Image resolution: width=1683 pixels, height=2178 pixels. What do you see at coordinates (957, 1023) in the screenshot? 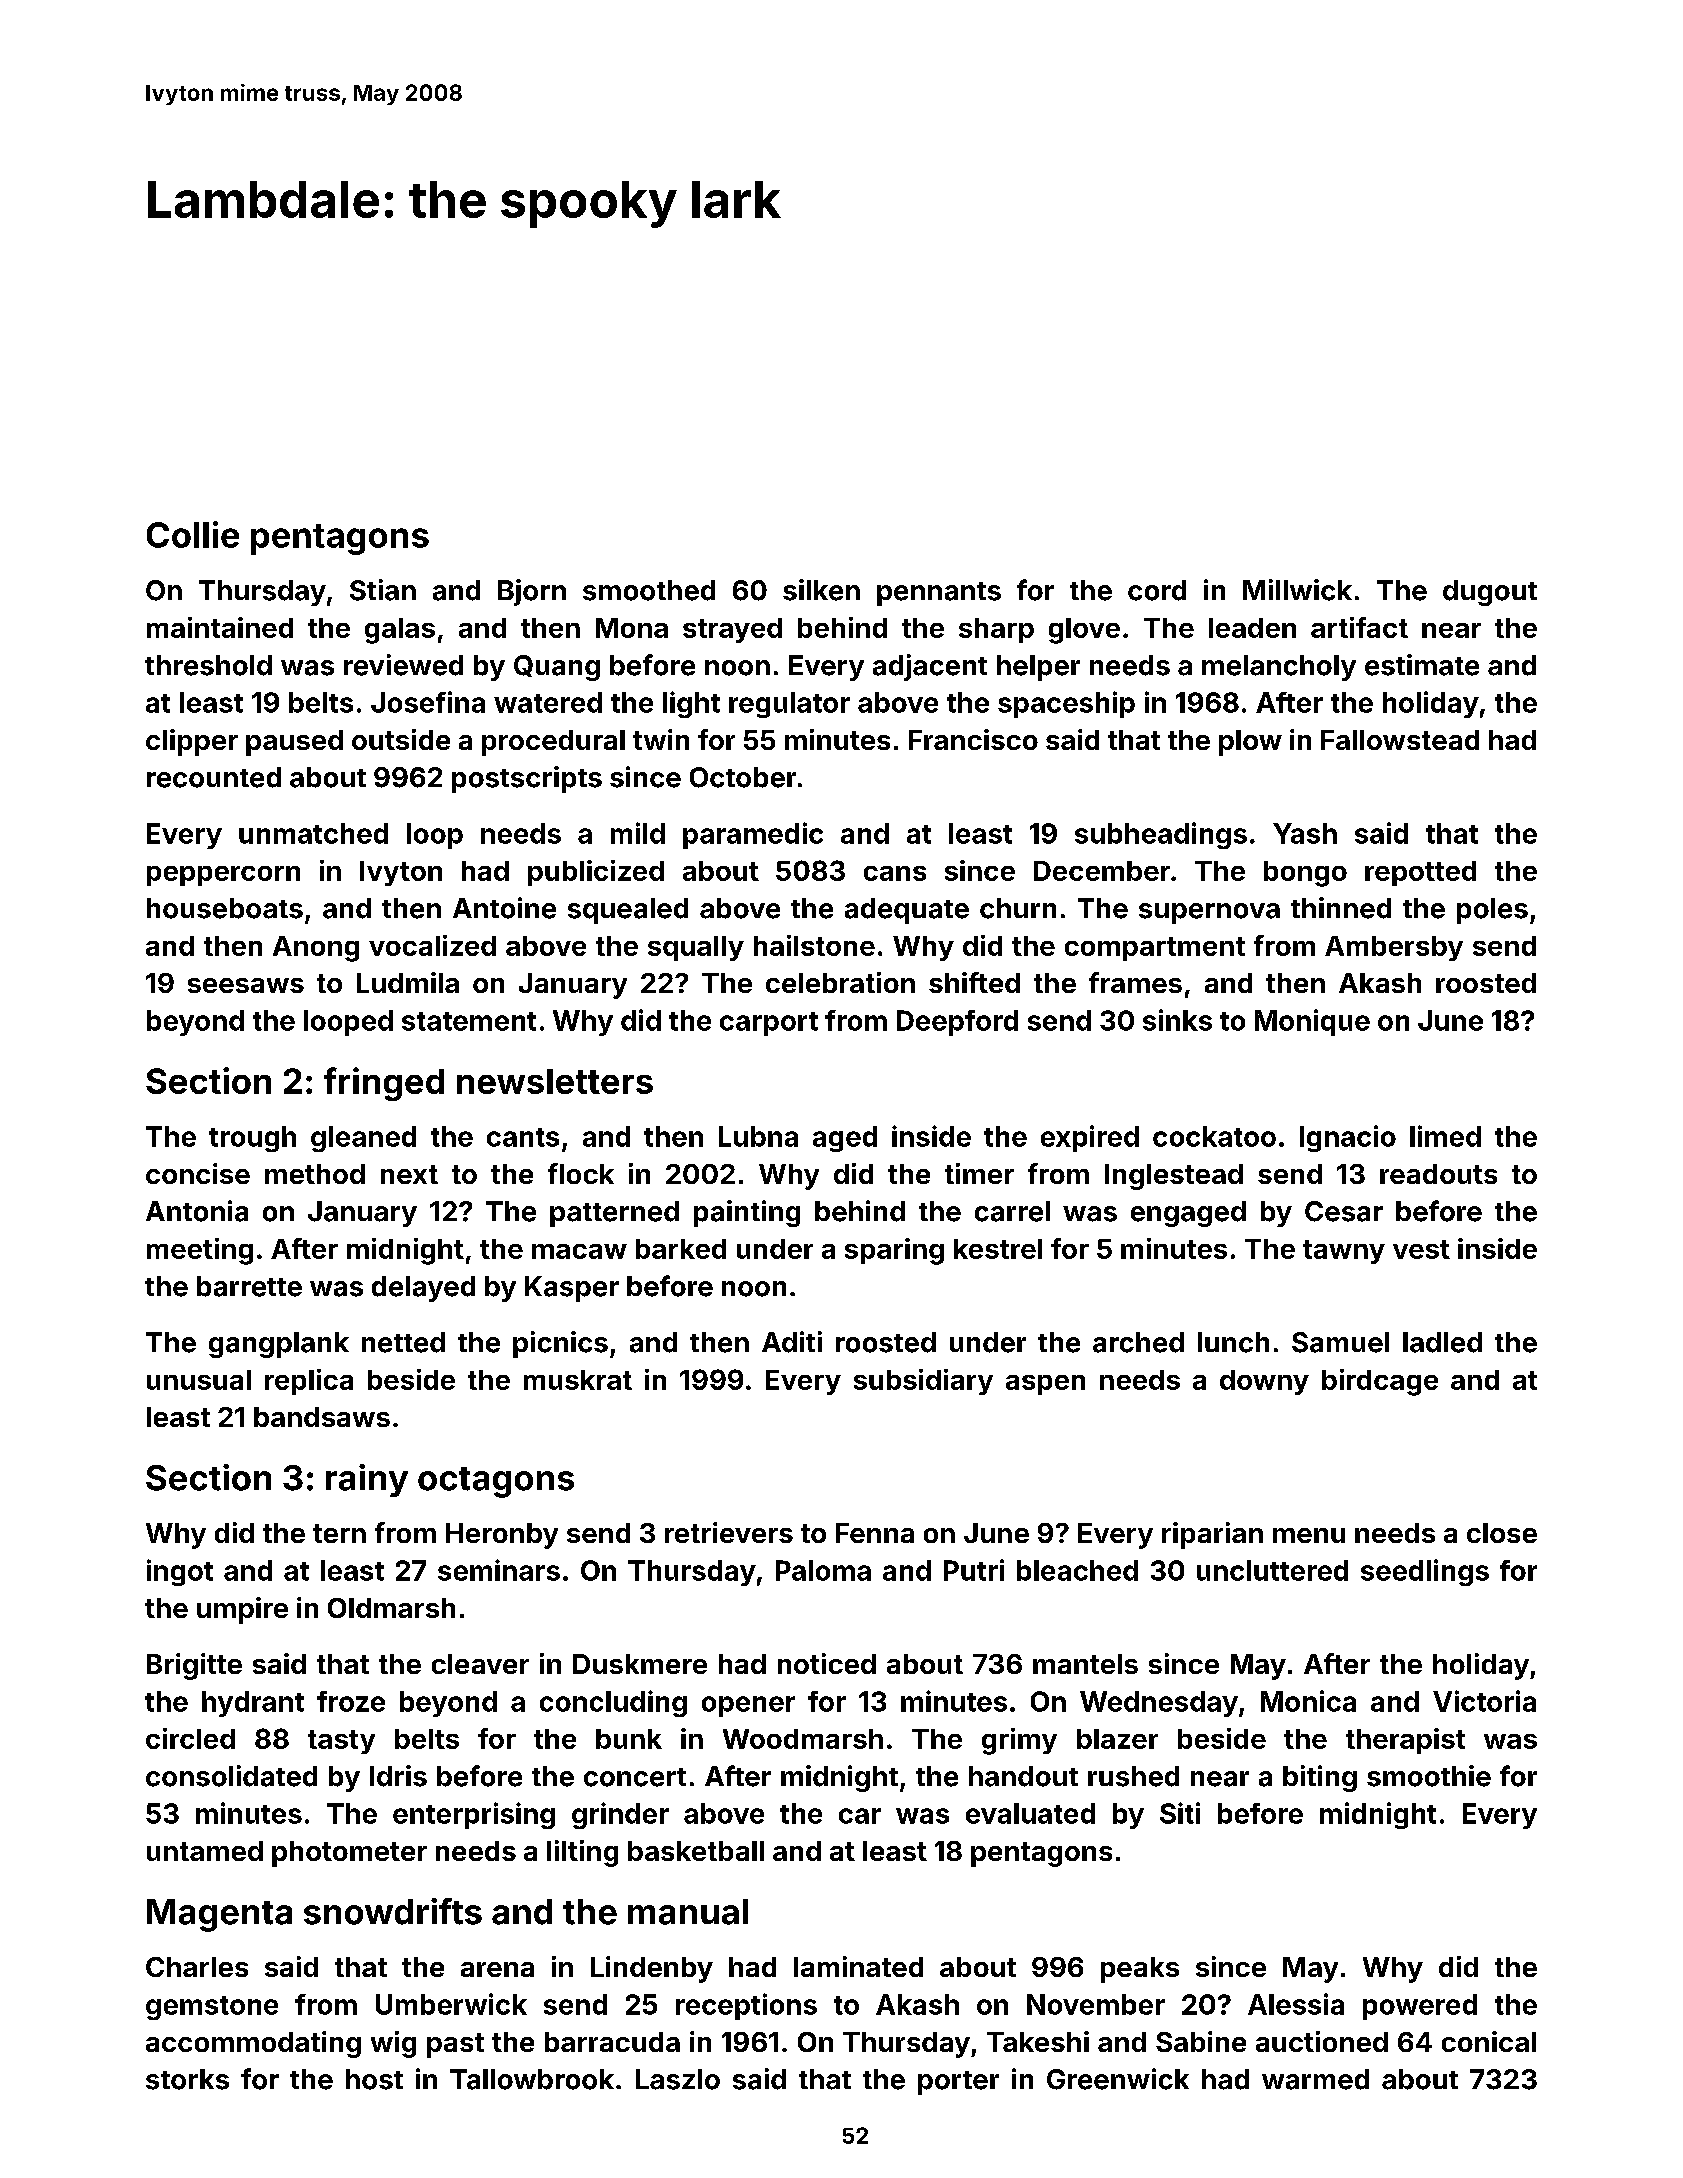
I see `Deepford` at bounding box center [957, 1023].
